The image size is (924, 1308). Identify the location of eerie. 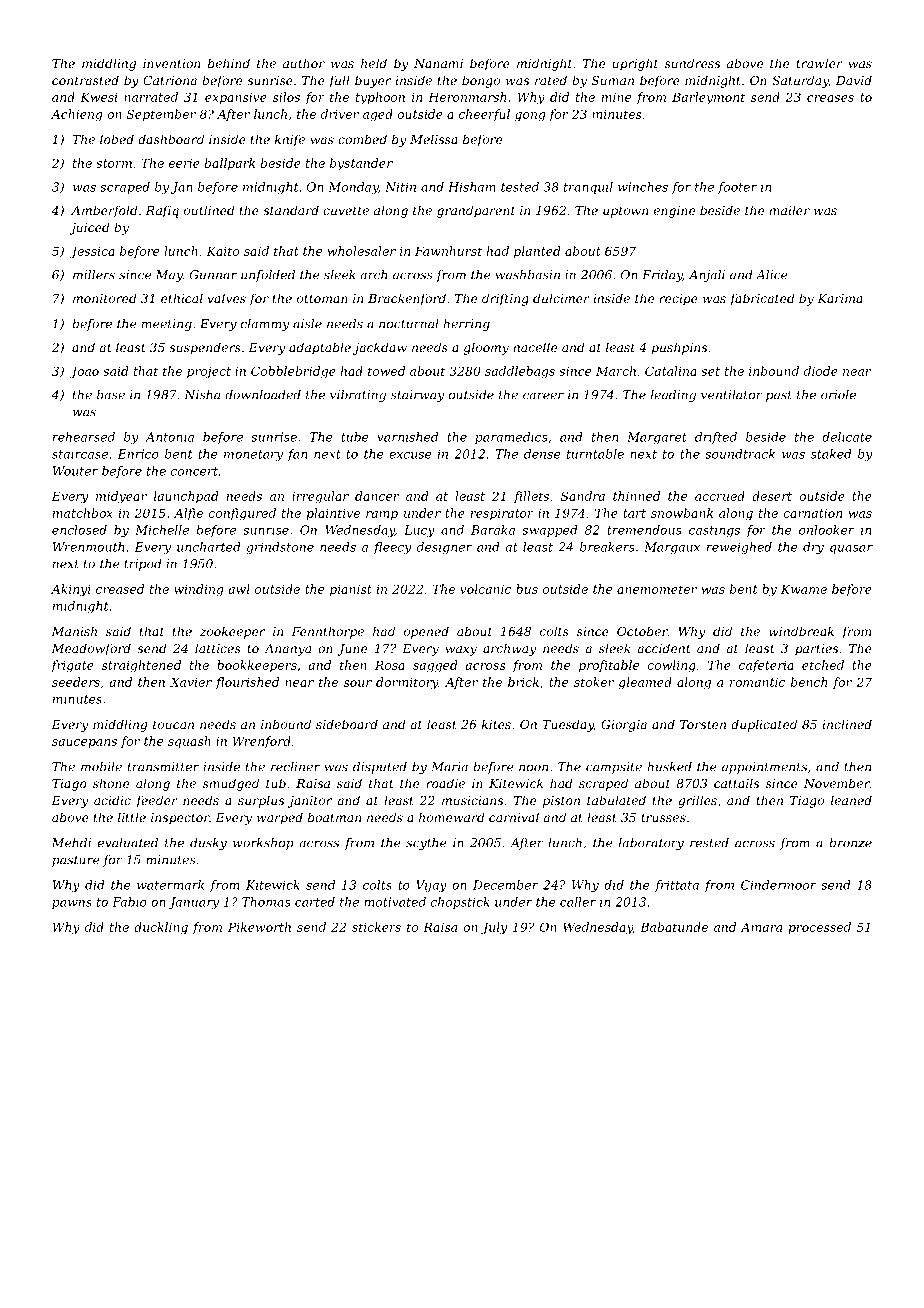
(184, 163).
